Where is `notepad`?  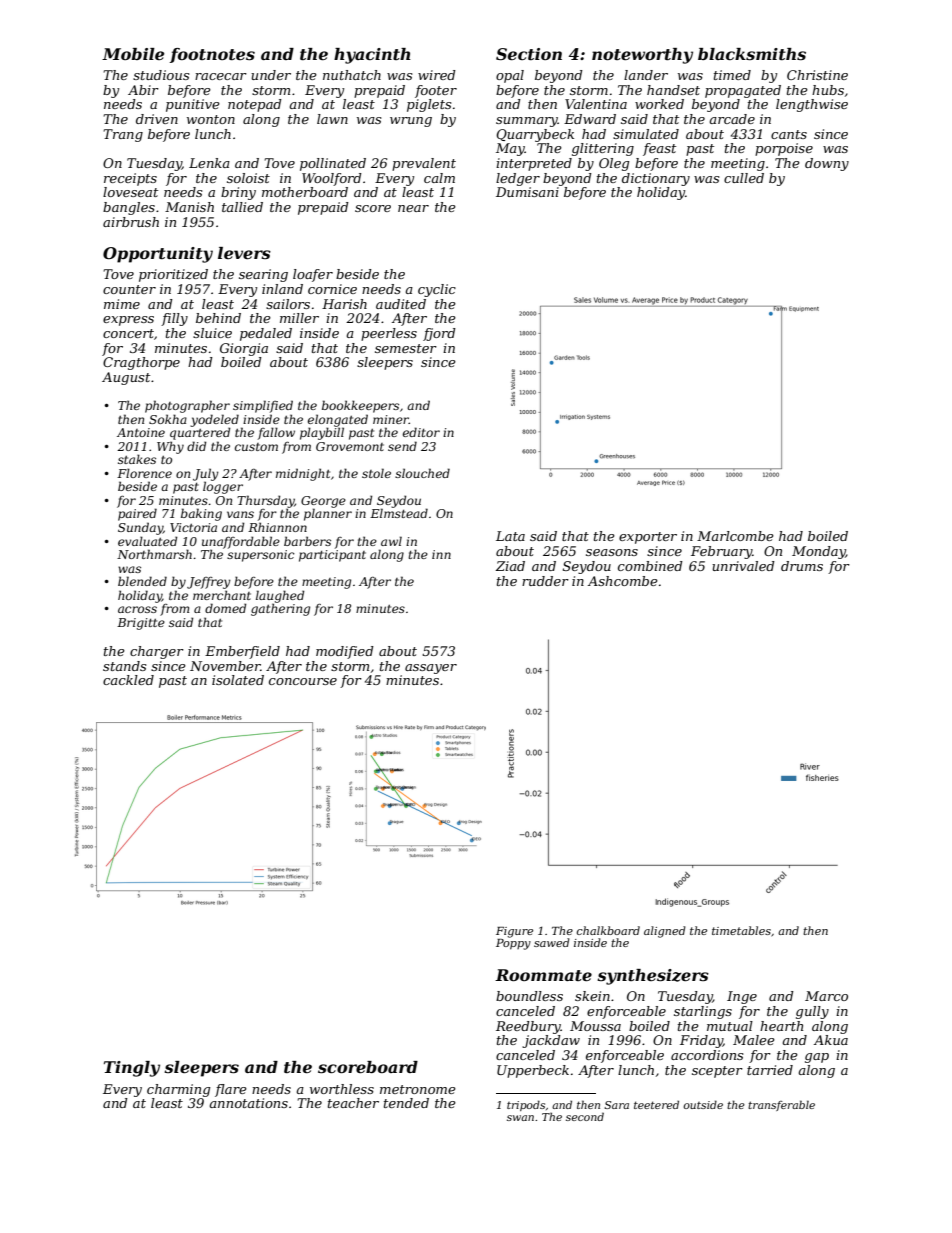 notepad is located at coordinates (255, 105).
